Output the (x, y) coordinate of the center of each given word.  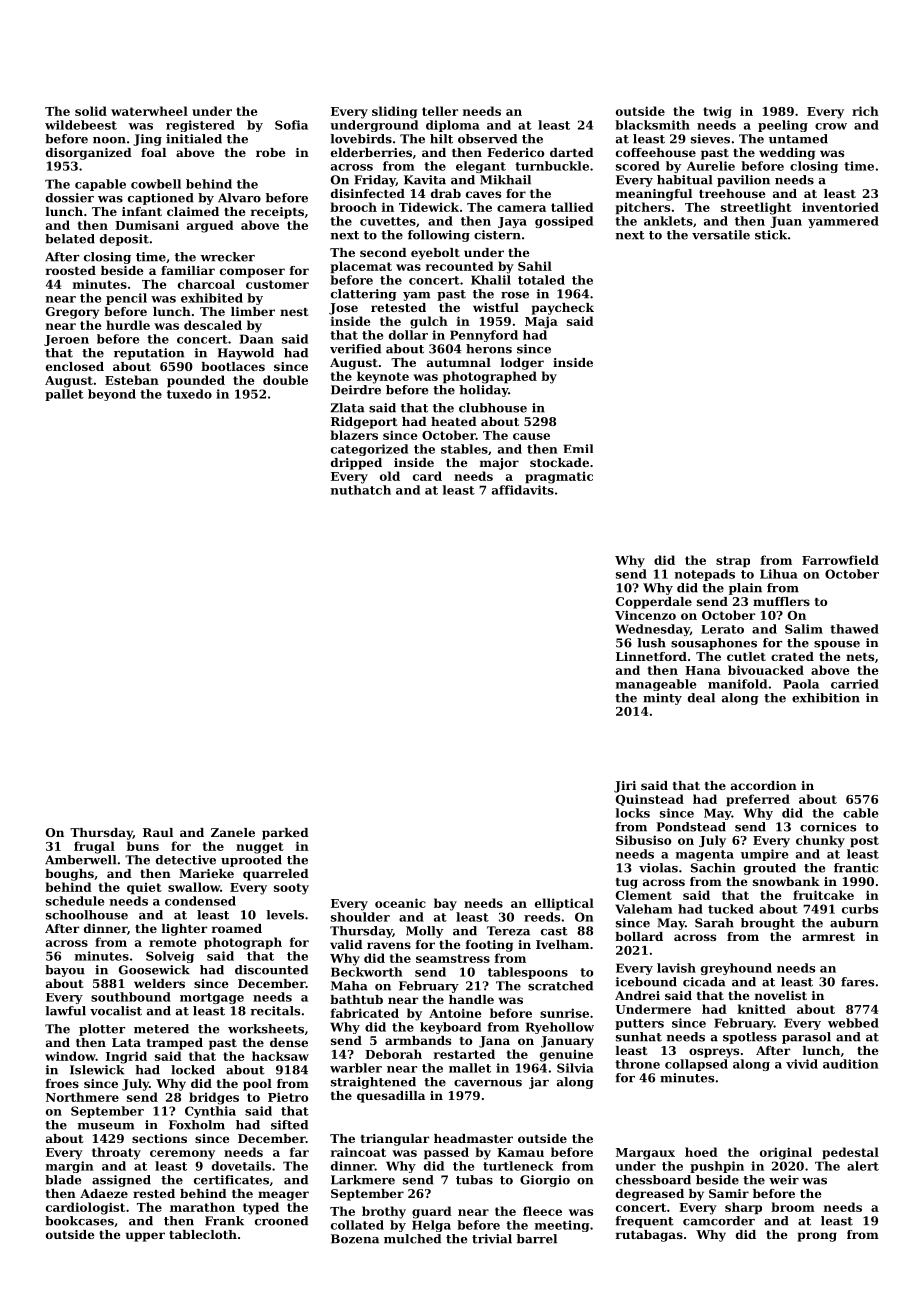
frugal (94, 847)
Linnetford (651, 656)
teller (440, 111)
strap (733, 562)
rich (865, 111)
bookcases (79, 1221)
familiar (188, 270)
